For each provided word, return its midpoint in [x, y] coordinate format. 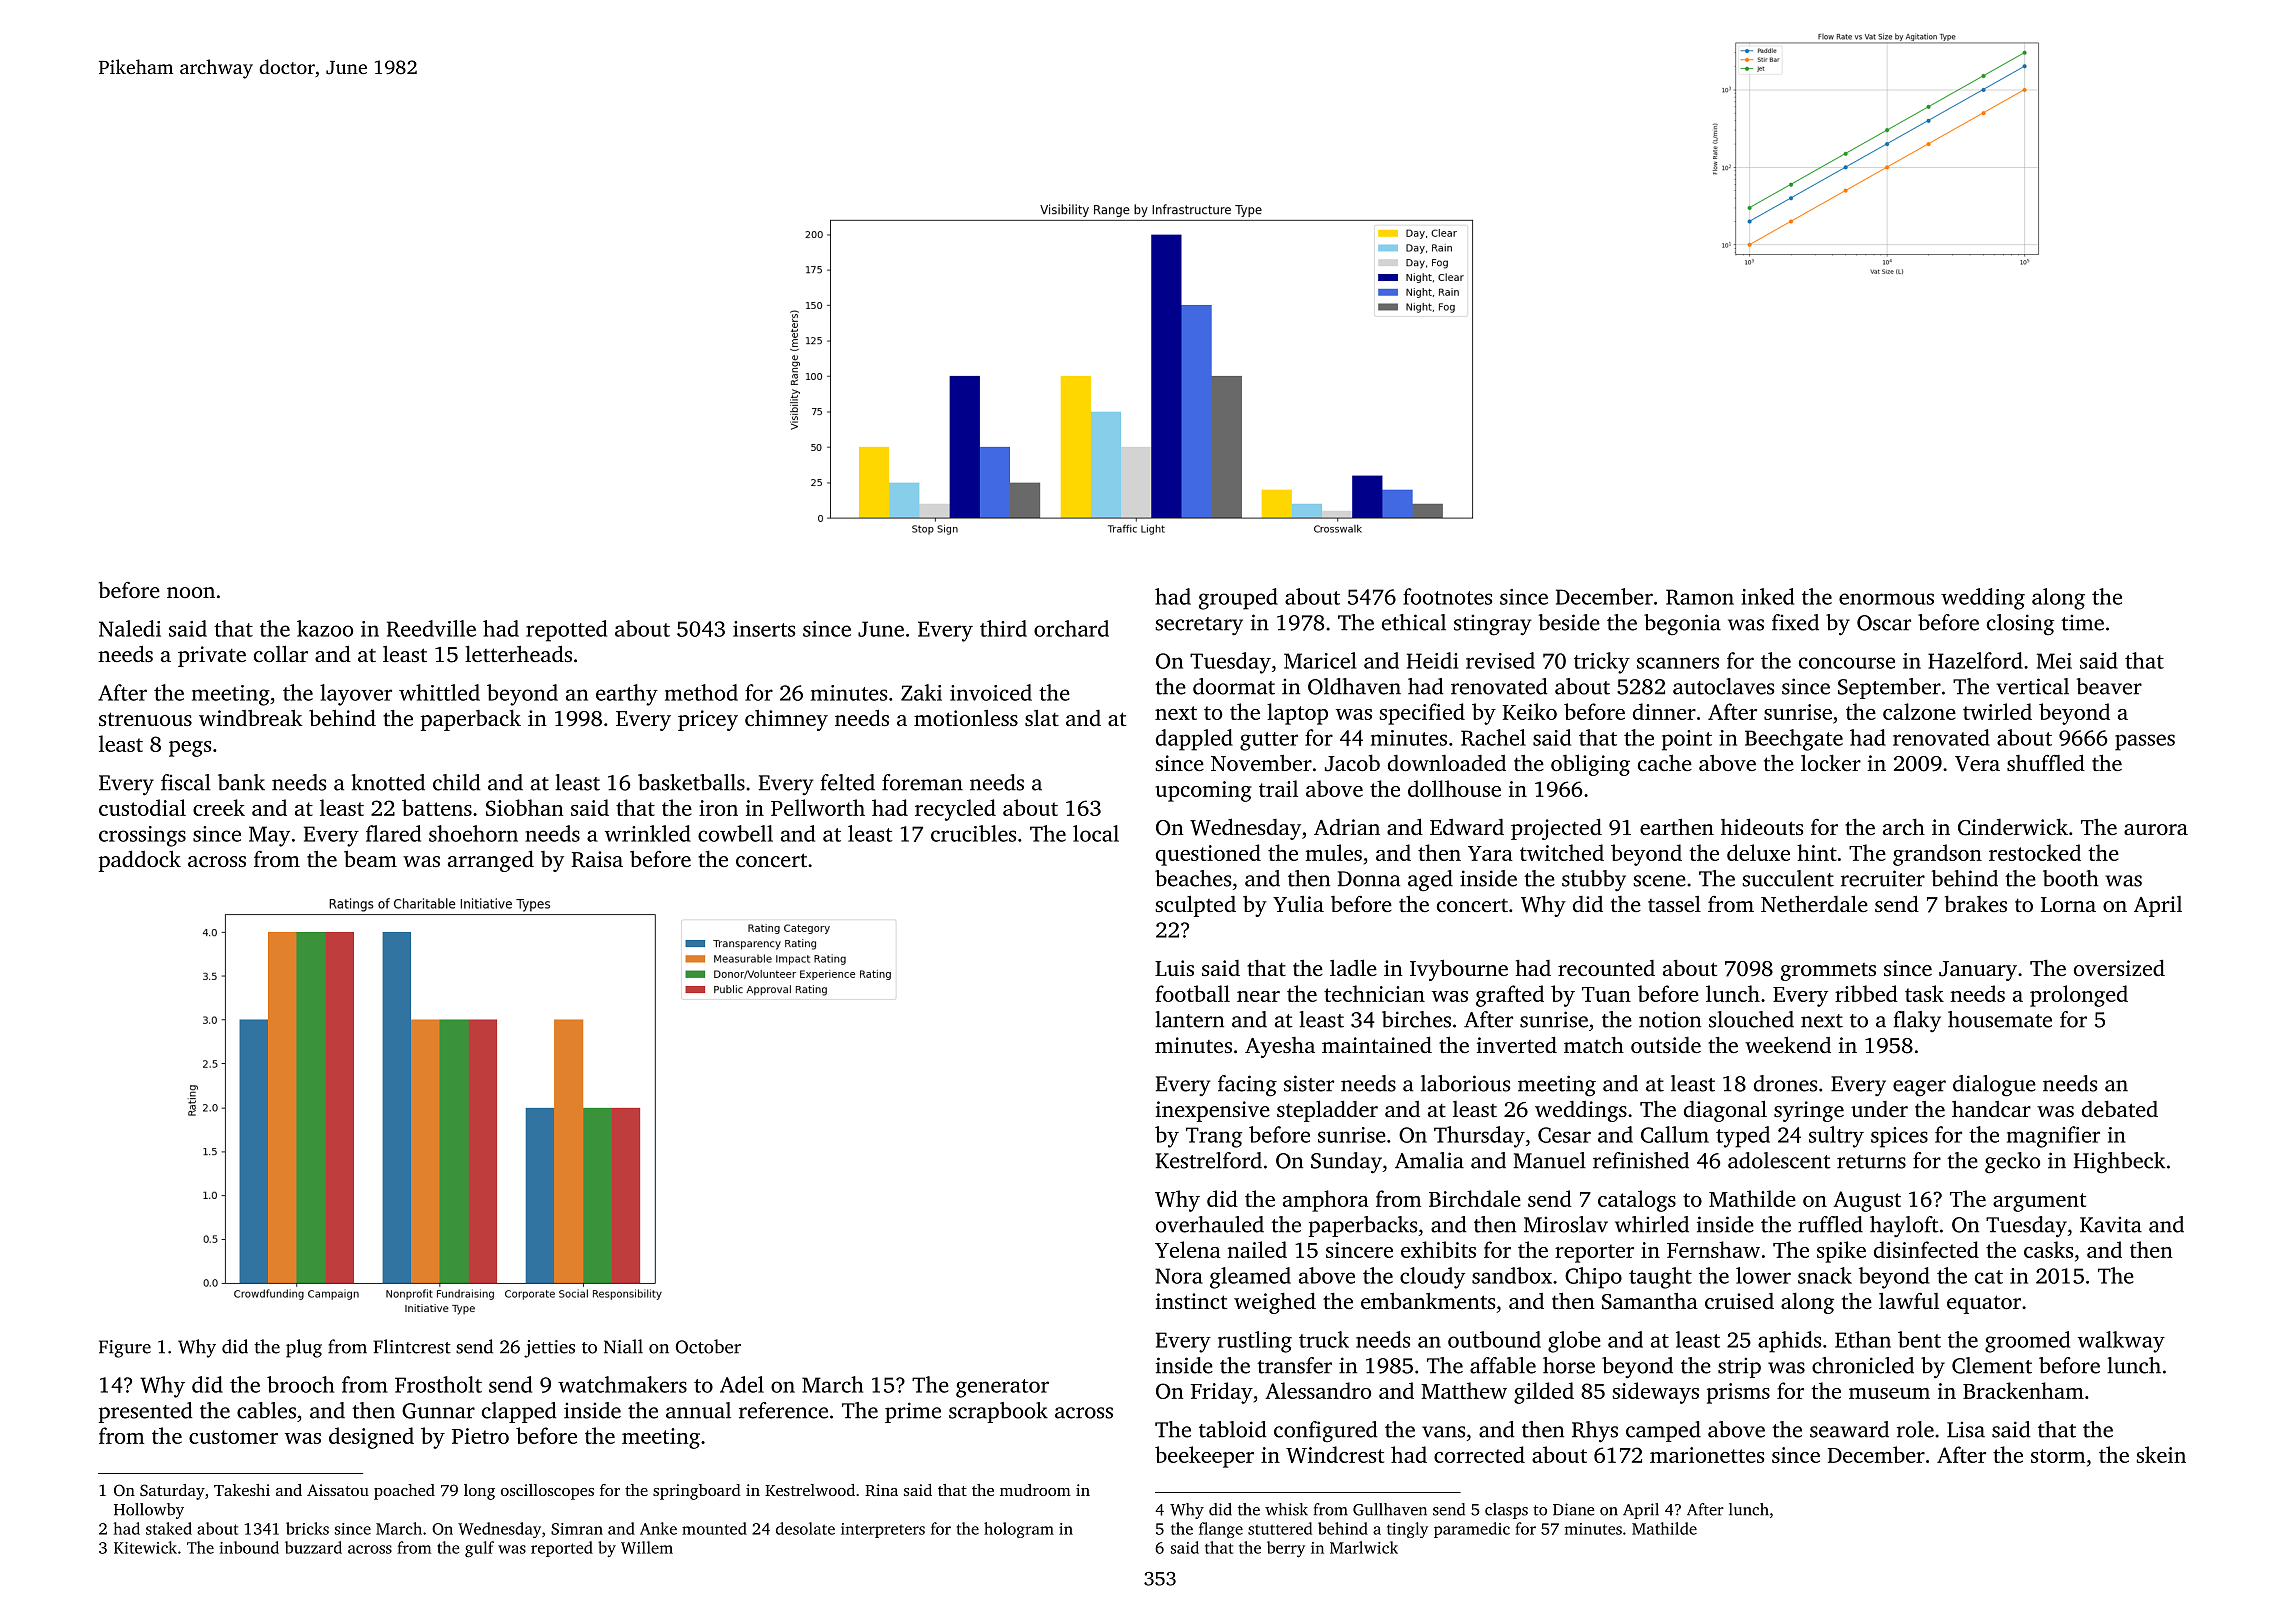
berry [1286, 1549]
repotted [566, 631]
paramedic [1472, 1530]
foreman [922, 782]
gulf [479, 1549]
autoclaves [1723, 686]
